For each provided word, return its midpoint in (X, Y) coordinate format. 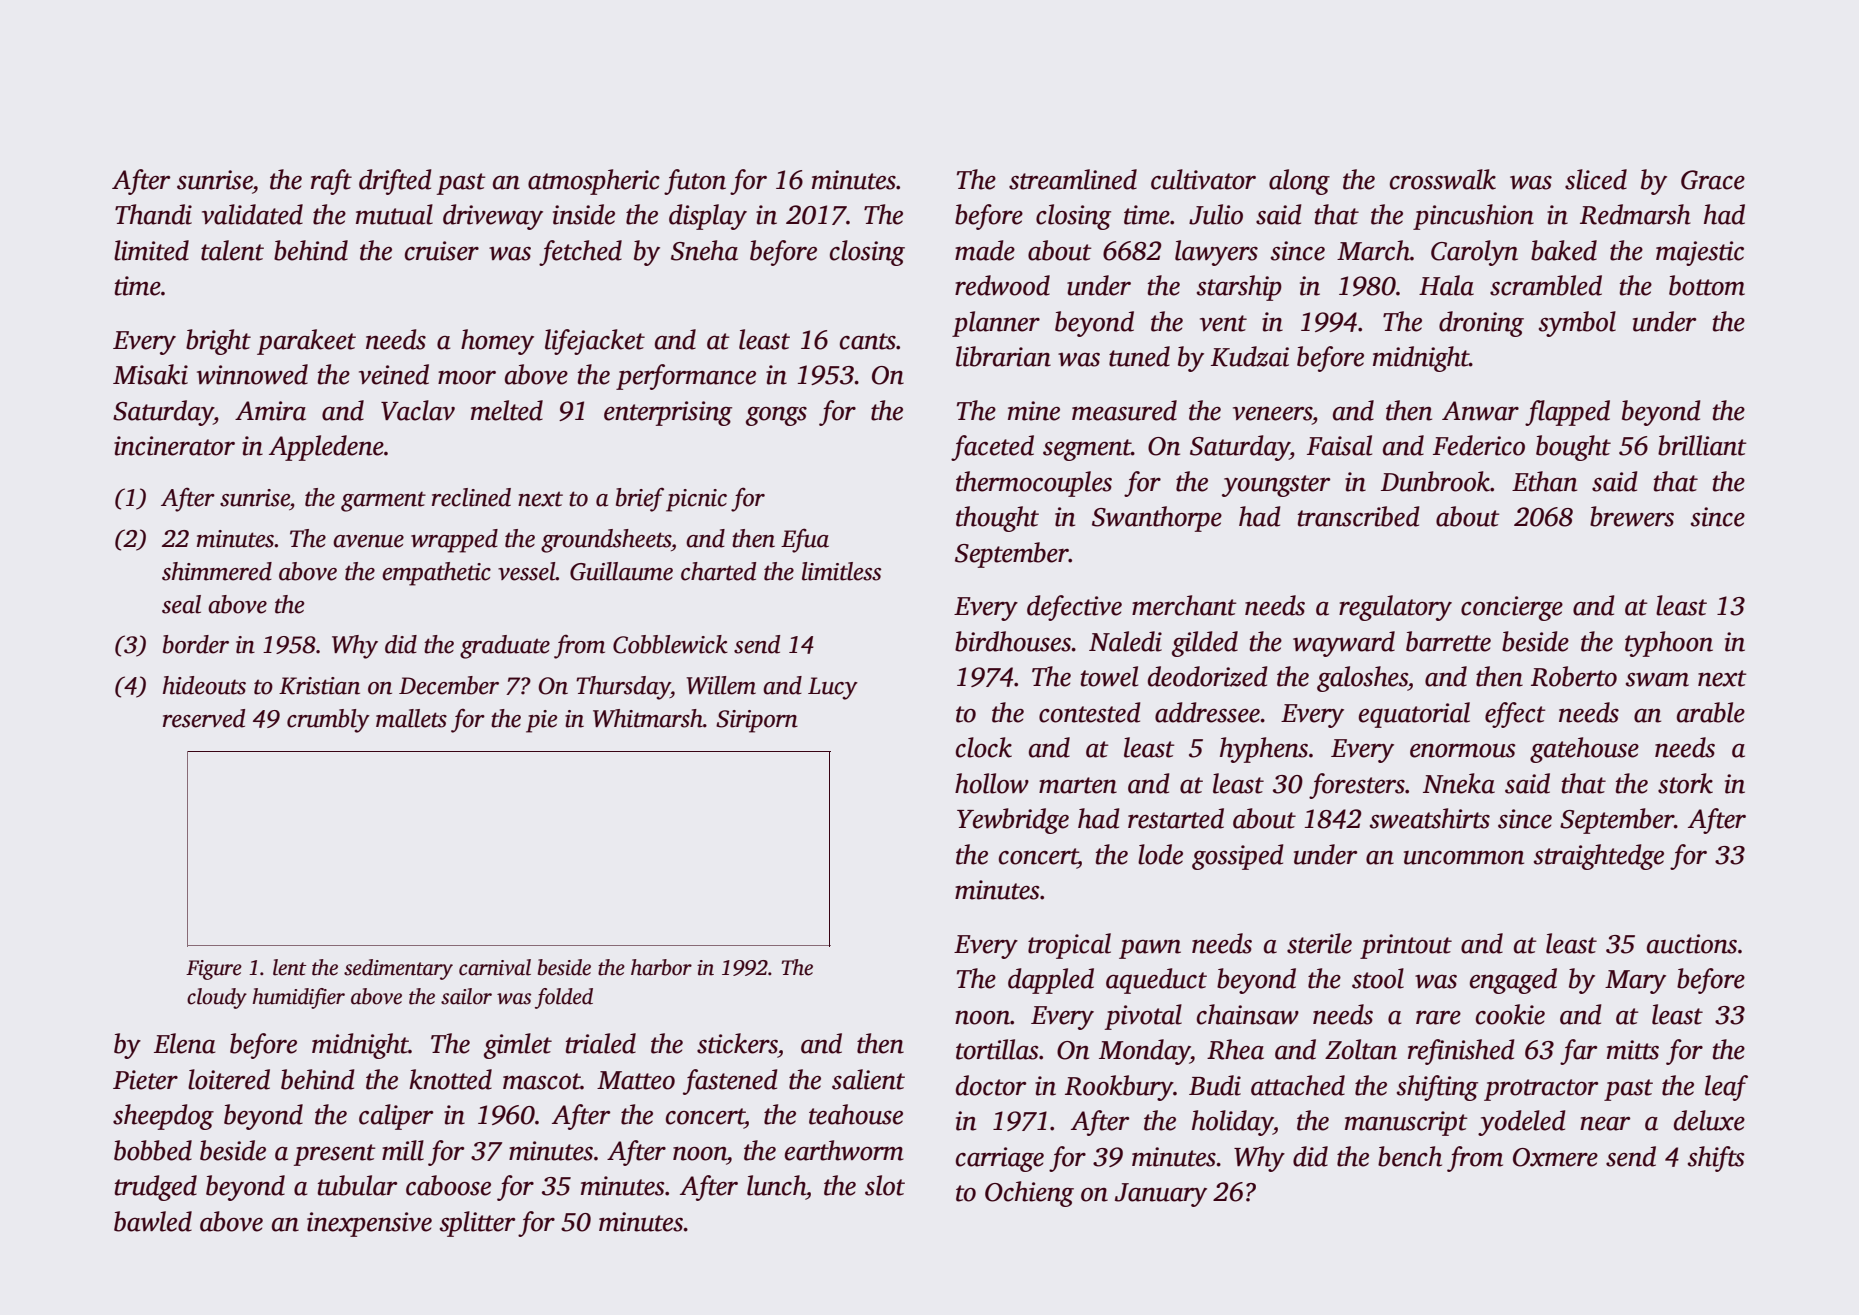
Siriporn (757, 721)
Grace (1713, 180)
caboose (448, 1185)
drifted (395, 182)
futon (695, 182)
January (1161, 1195)
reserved (204, 718)
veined (394, 374)
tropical (1069, 946)
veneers (1272, 413)
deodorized (1208, 676)
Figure (214, 970)
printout (1406, 946)
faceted (992, 448)
